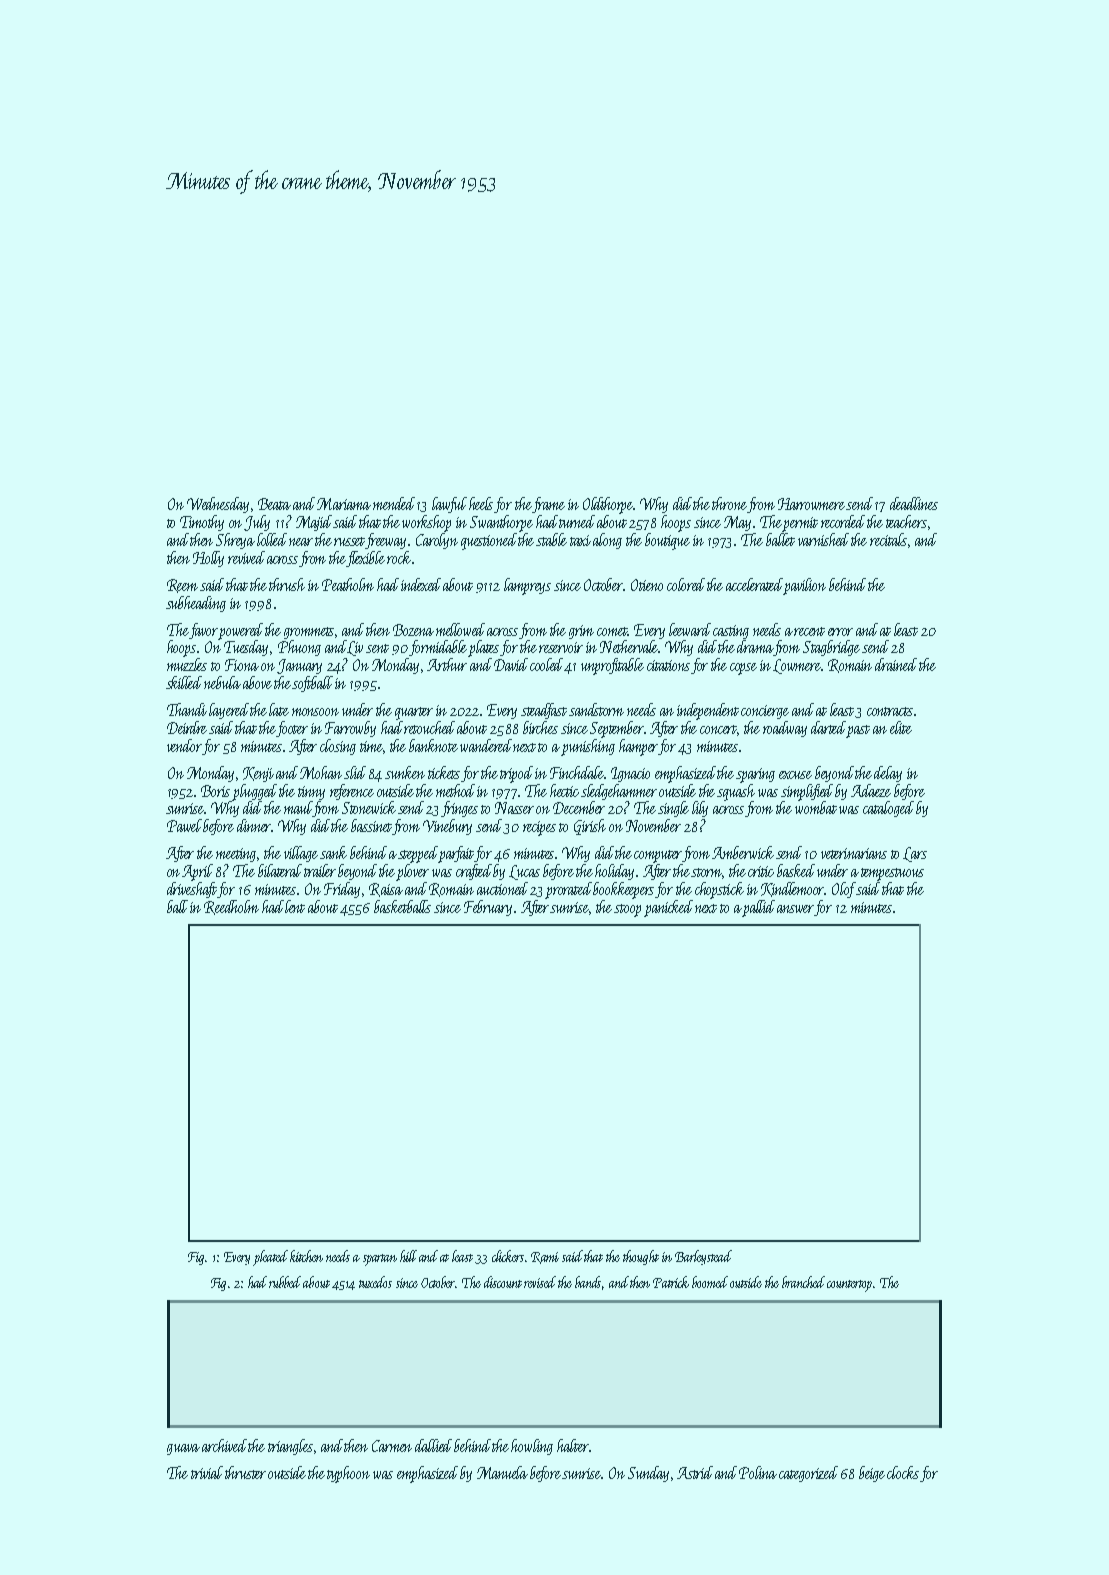 This screenshot has width=1109, height=1575. I want to click on stepped, so click(418, 854).
